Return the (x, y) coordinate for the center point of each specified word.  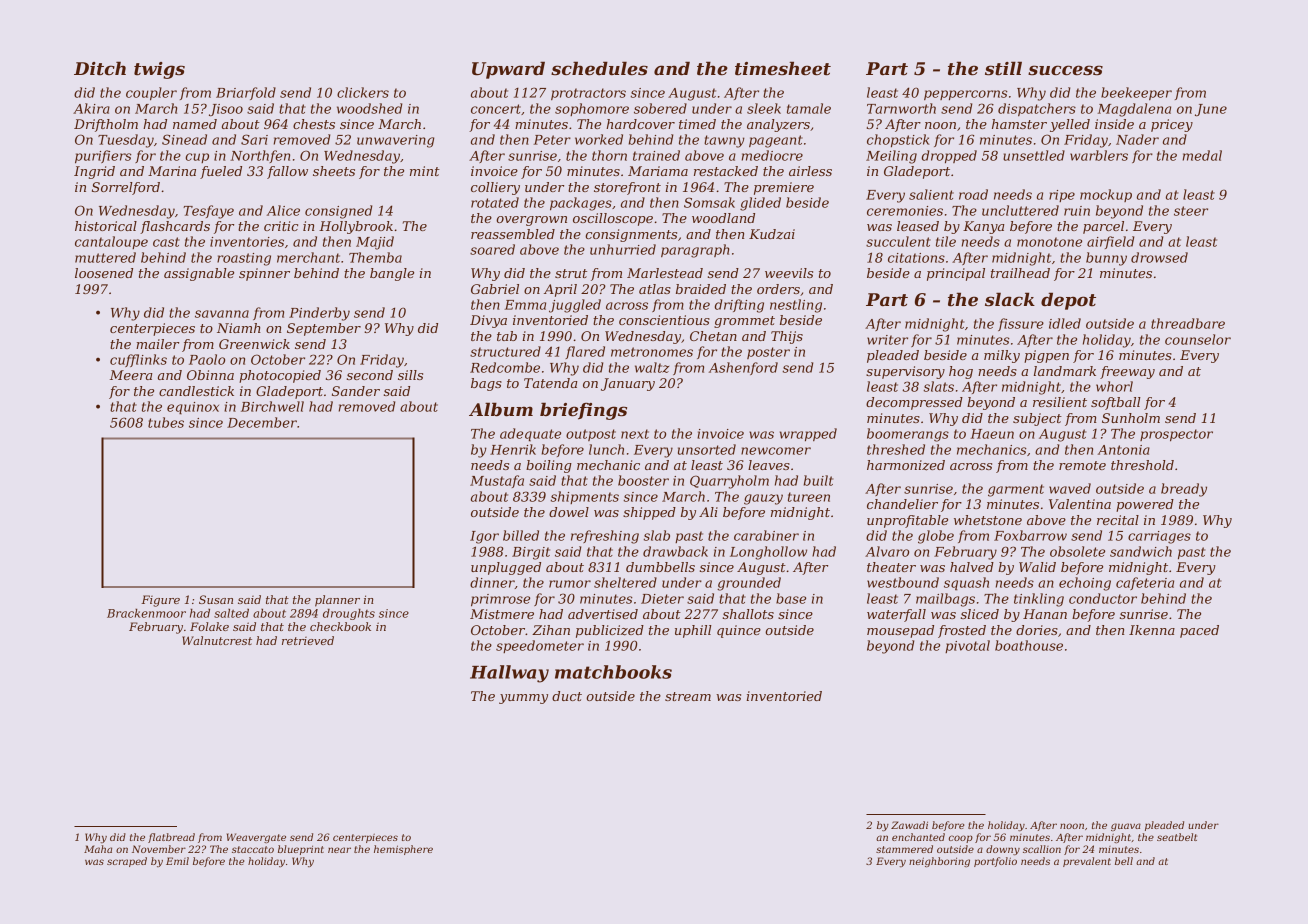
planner (337, 601)
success (1065, 70)
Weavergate (256, 838)
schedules (599, 68)
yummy (523, 699)
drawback (675, 551)
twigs (159, 70)
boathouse (1029, 645)
